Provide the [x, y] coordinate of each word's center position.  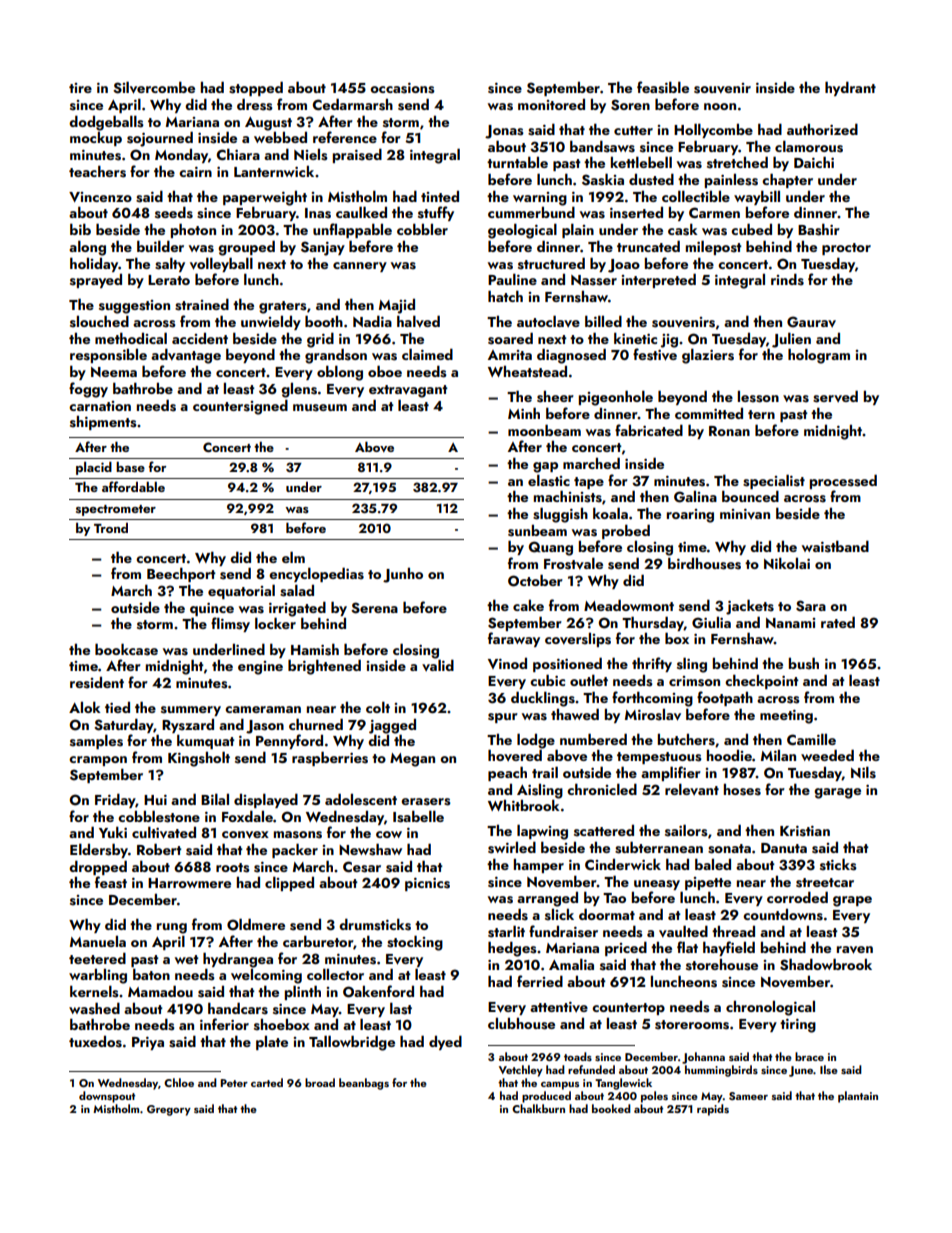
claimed [427, 354]
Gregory [169, 1110]
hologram [819, 356]
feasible [663, 87]
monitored [551, 104]
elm [293, 557]
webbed [280, 137]
